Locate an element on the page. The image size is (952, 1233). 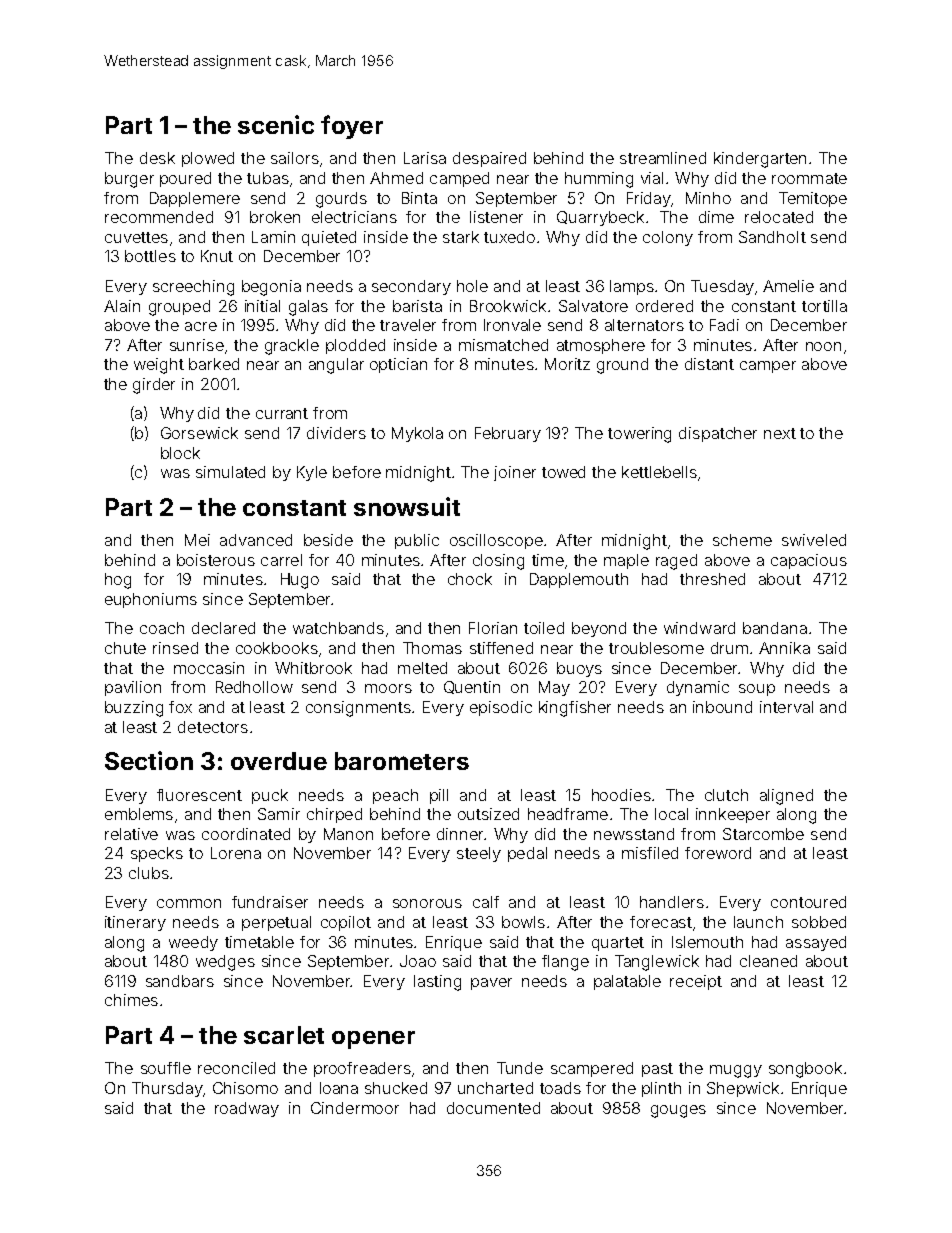
assayed is located at coordinates (816, 943).
